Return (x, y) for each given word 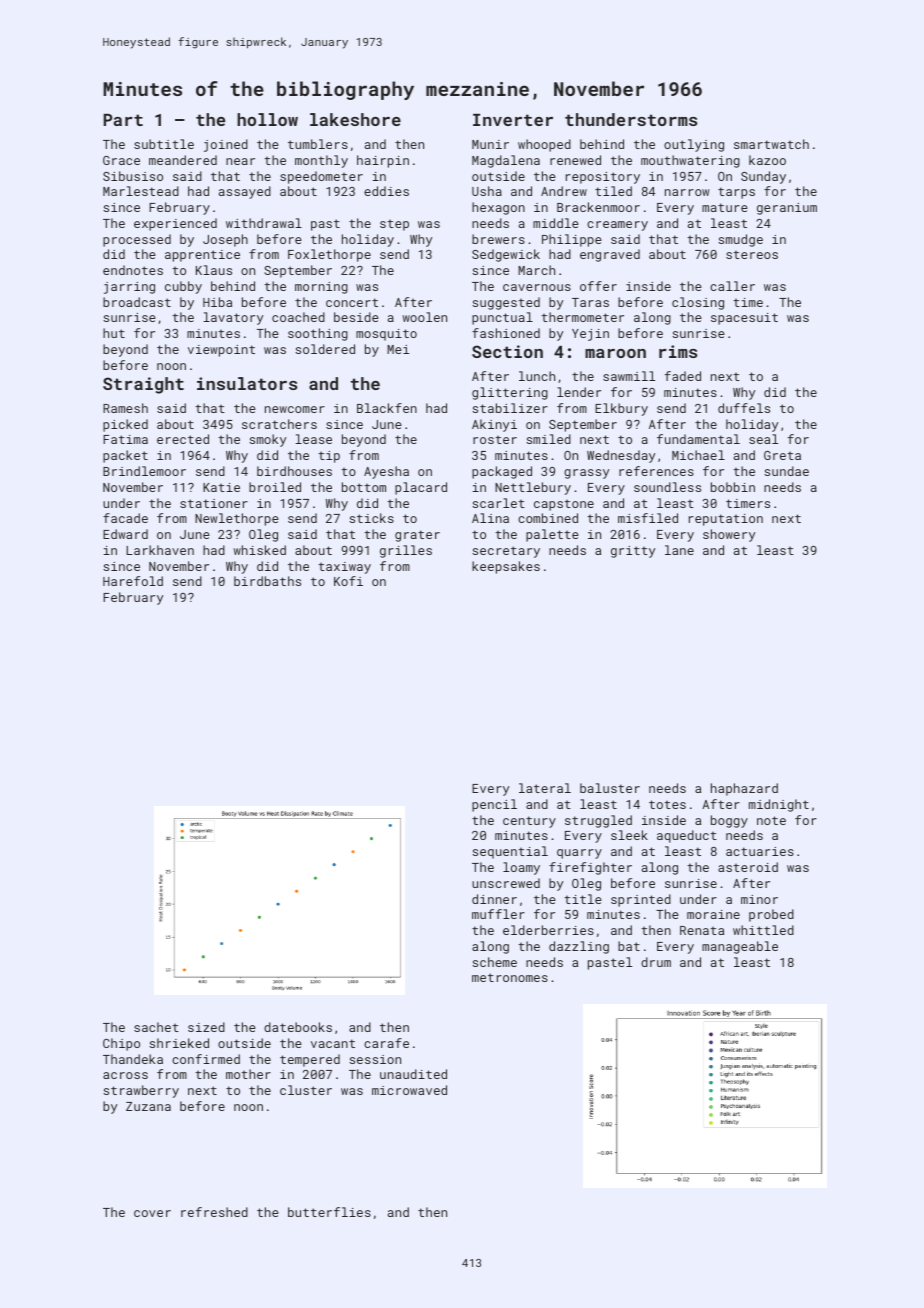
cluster (306, 1090)
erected (183, 439)
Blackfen (387, 408)
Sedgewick (506, 255)
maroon (615, 353)
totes (667, 804)
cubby (183, 287)
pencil (494, 805)
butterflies (329, 1212)
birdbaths (267, 581)
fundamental (698, 439)
